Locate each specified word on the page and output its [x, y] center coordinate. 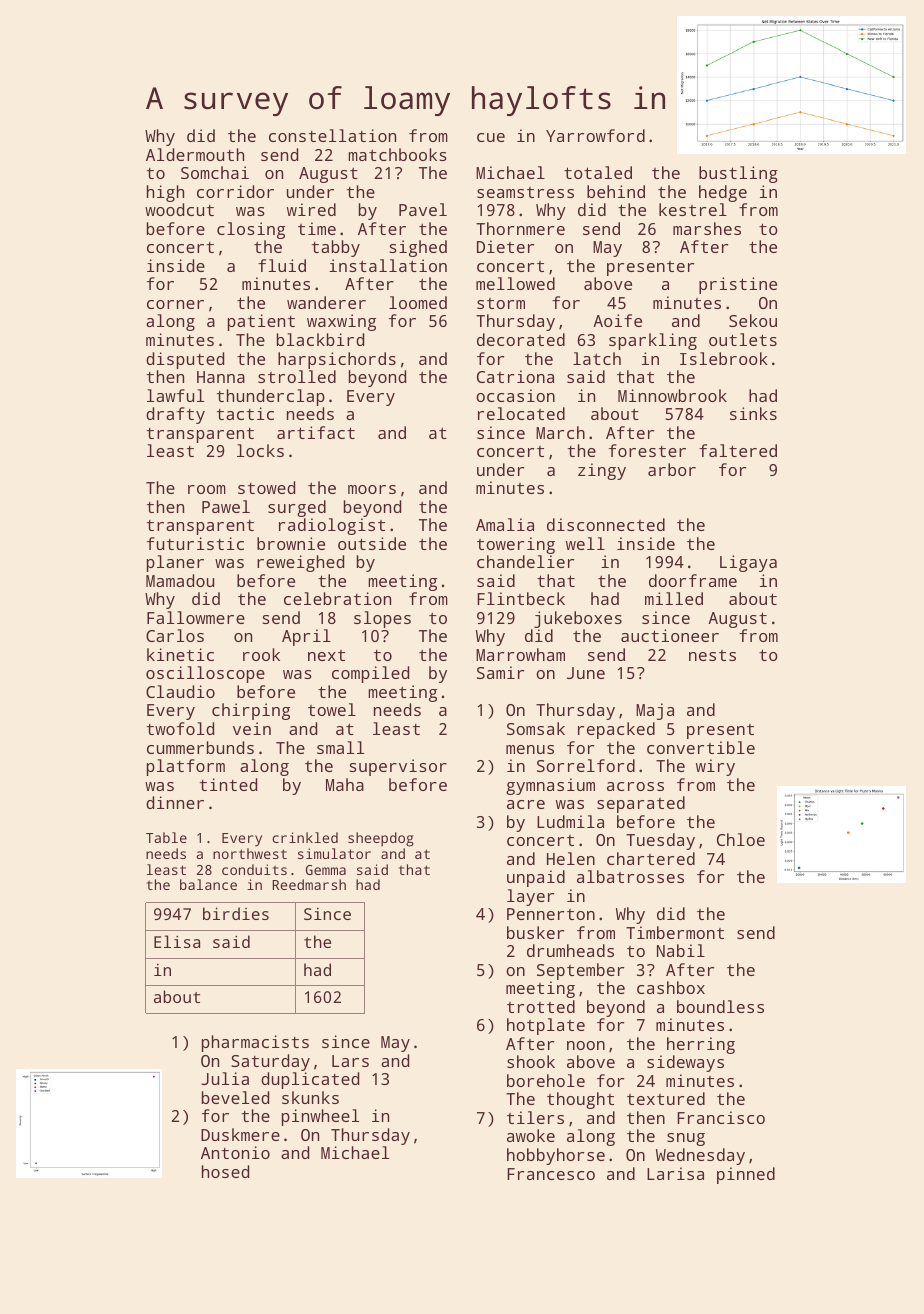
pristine [738, 285]
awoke [531, 1135]
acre [526, 804]
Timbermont [675, 932]
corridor [235, 191]
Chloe [741, 839]
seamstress [525, 192]
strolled [297, 376]
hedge [723, 193]
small [340, 747]
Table [166, 837]
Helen [571, 858]
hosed [225, 1171]
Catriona [515, 376]
